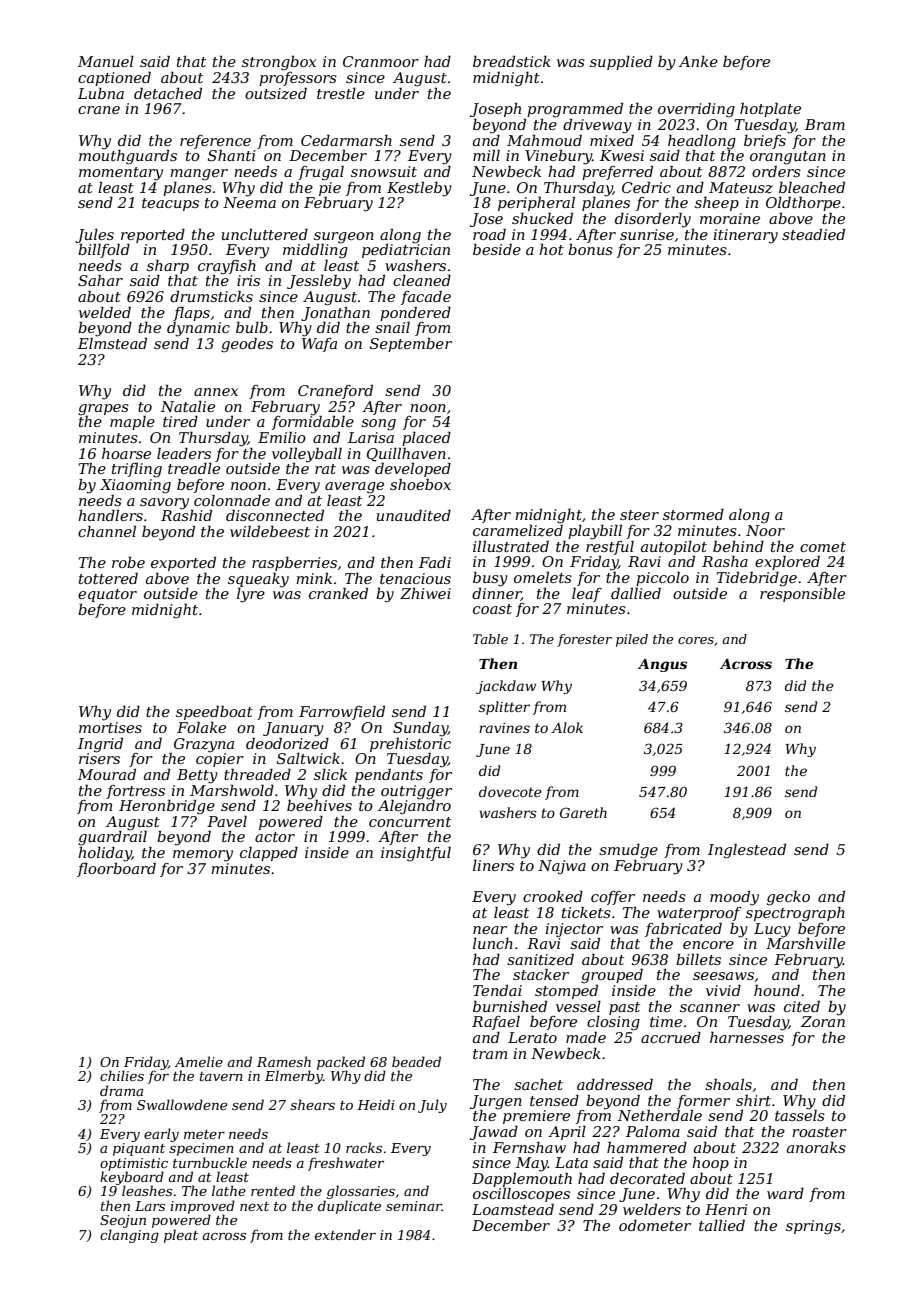  What do you see at coordinates (621, 63) in the document?
I see `supplied` at bounding box center [621, 63].
